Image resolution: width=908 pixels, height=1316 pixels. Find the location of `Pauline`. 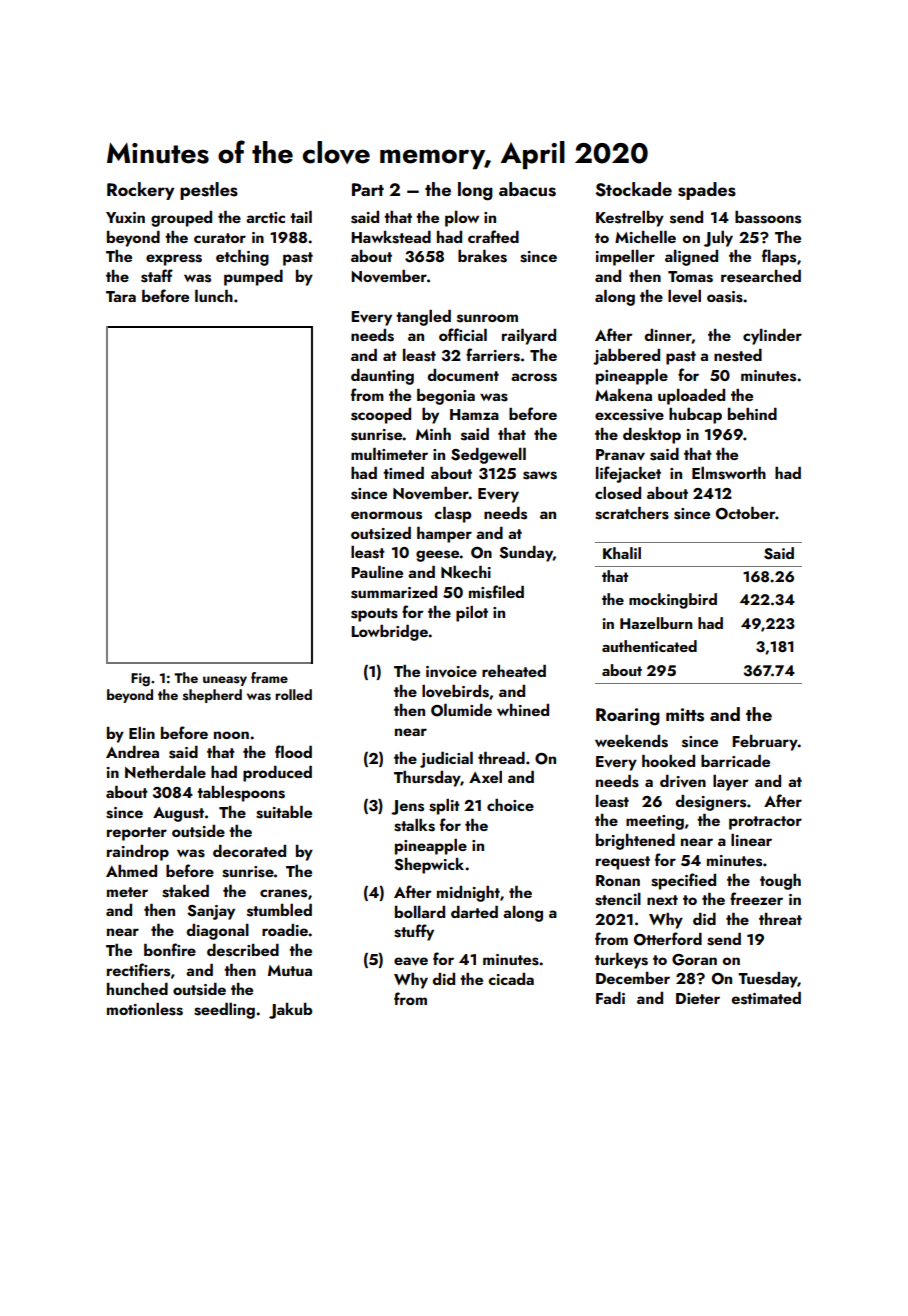

Pauline is located at coordinates (377, 572).
